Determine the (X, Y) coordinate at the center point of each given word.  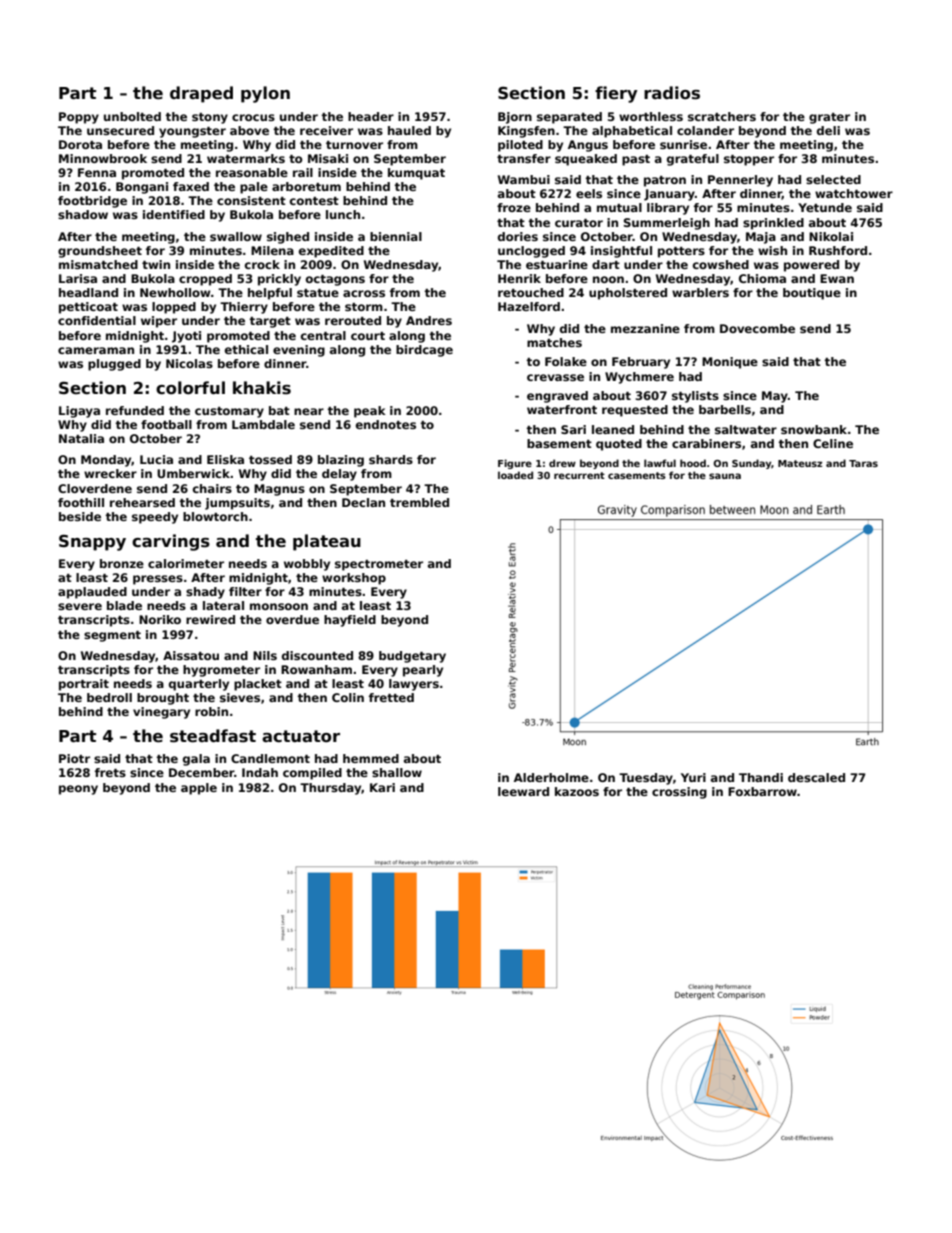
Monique (730, 363)
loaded (515, 475)
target (270, 322)
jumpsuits (237, 504)
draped (201, 94)
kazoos (577, 791)
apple (199, 789)
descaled (816, 777)
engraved (557, 397)
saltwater (746, 429)
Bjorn (515, 118)
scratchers (722, 116)
